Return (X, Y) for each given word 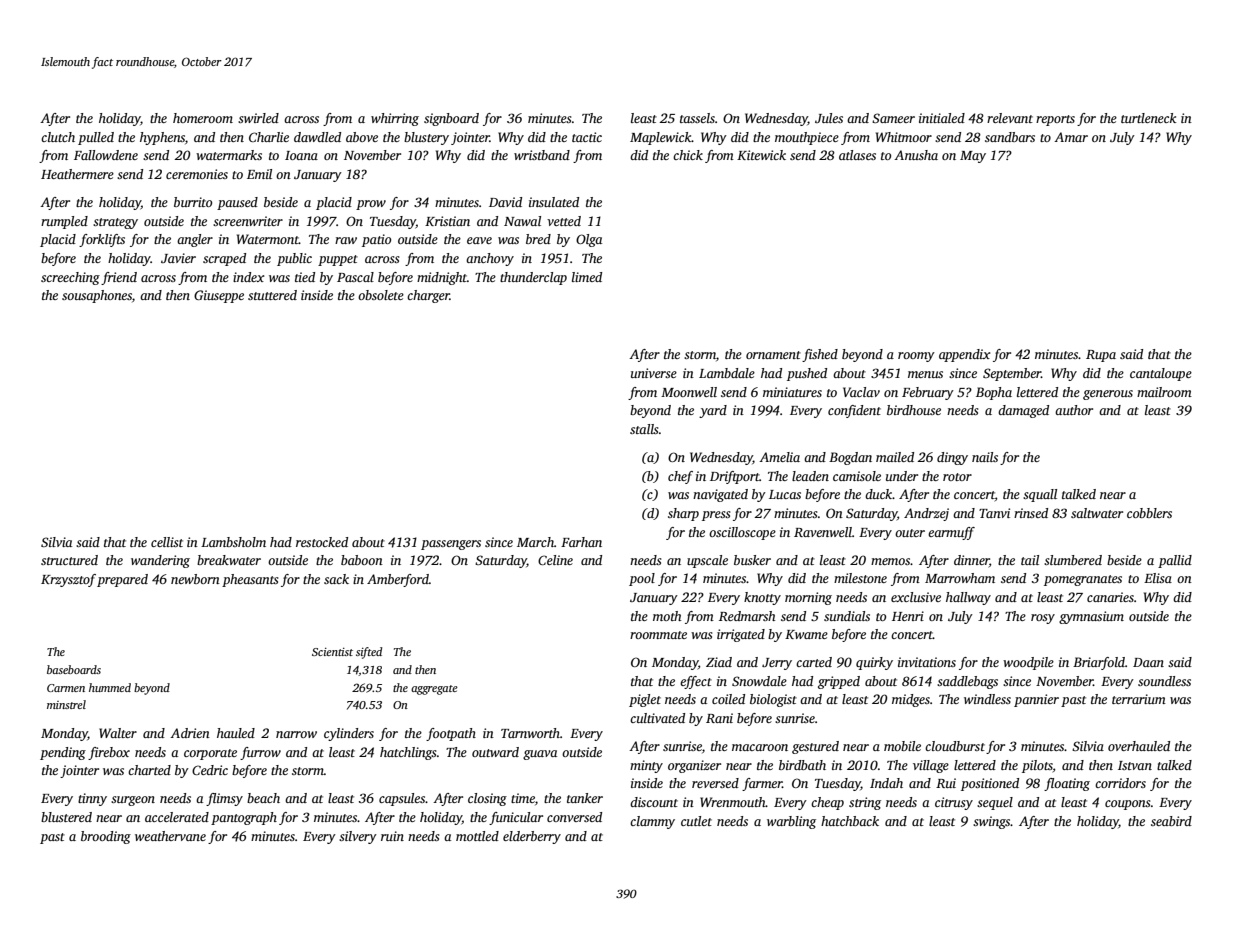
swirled (258, 118)
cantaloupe (1161, 374)
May (973, 157)
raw (346, 240)
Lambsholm (233, 542)
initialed (942, 118)
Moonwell (689, 392)
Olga (589, 240)
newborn (195, 579)
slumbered (1073, 560)
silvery (358, 837)
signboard (451, 119)
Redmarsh (747, 616)
